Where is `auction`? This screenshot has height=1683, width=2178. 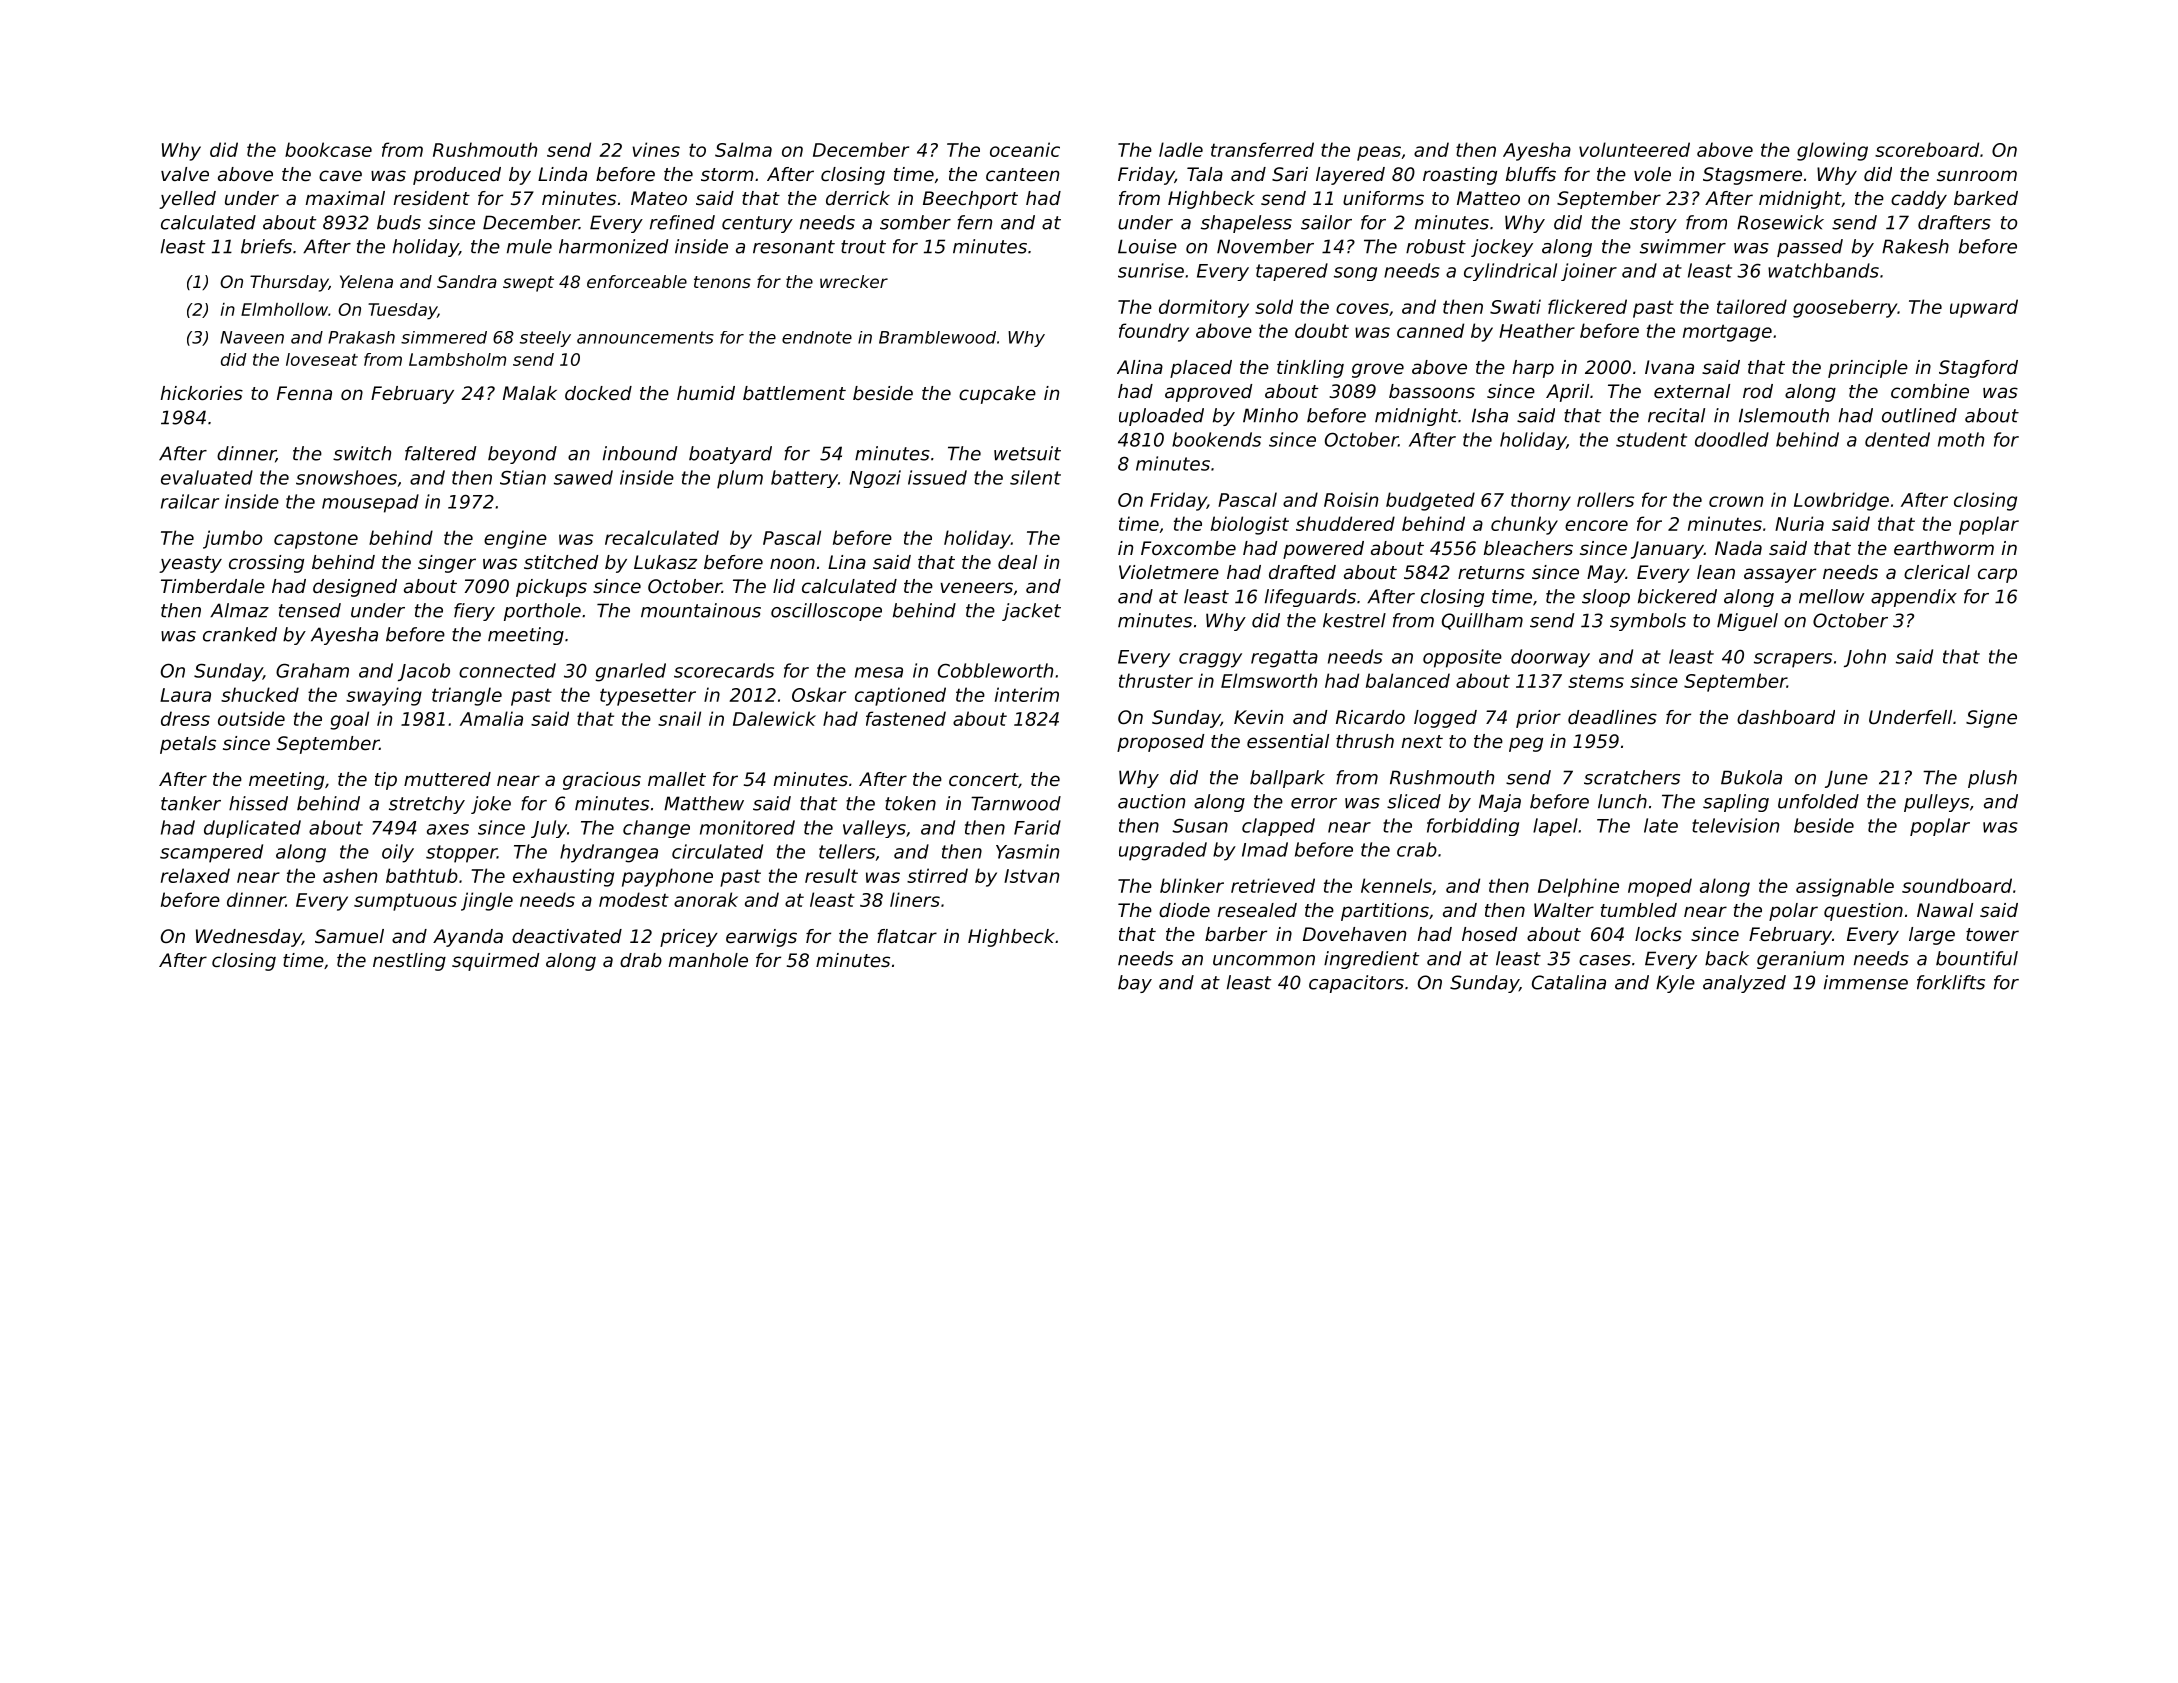 auction is located at coordinates (1151, 801).
